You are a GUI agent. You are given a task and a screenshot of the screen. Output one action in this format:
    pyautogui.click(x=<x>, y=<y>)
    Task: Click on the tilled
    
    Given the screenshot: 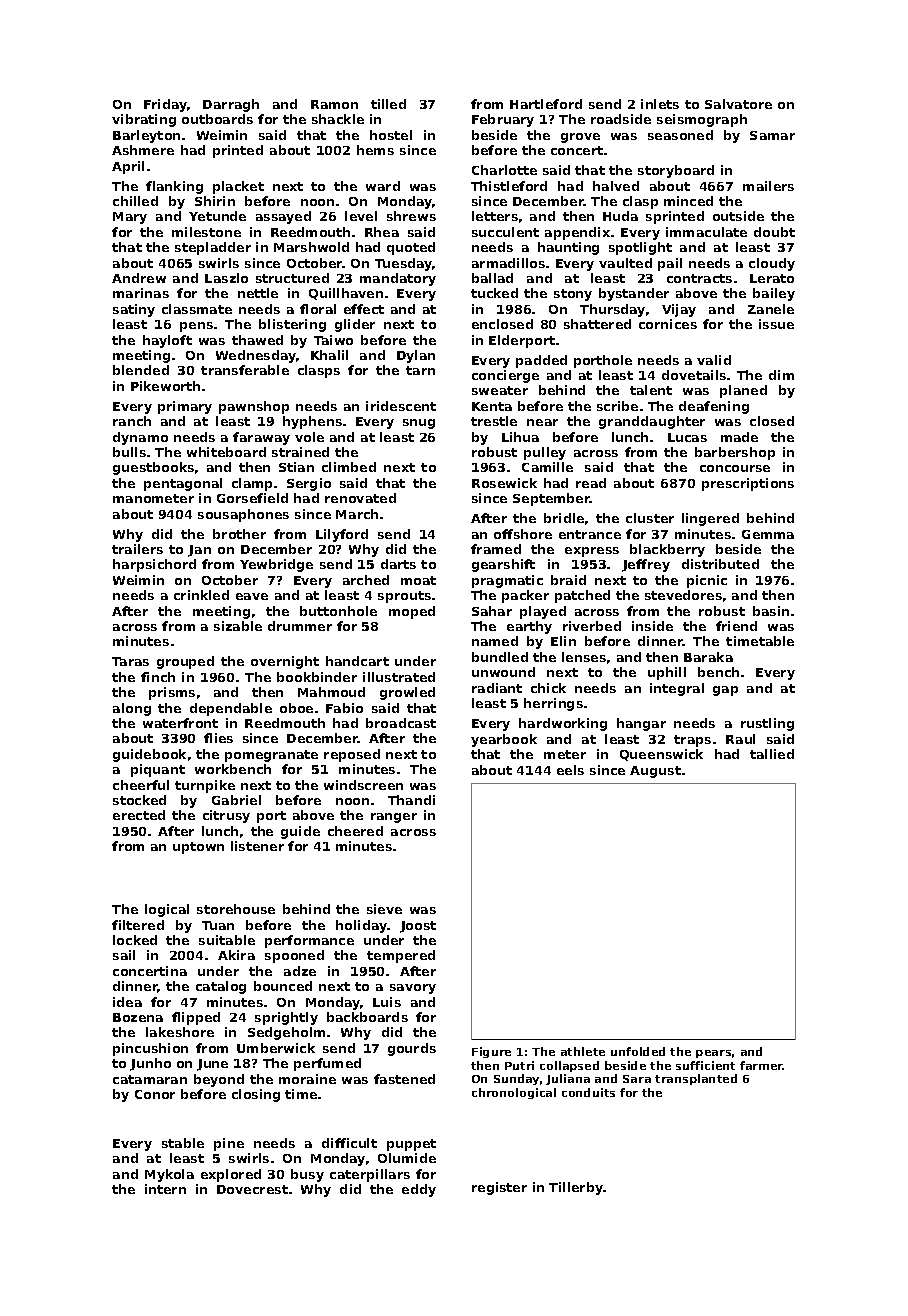 What is the action you would take?
    pyautogui.click(x=388, y=104)
